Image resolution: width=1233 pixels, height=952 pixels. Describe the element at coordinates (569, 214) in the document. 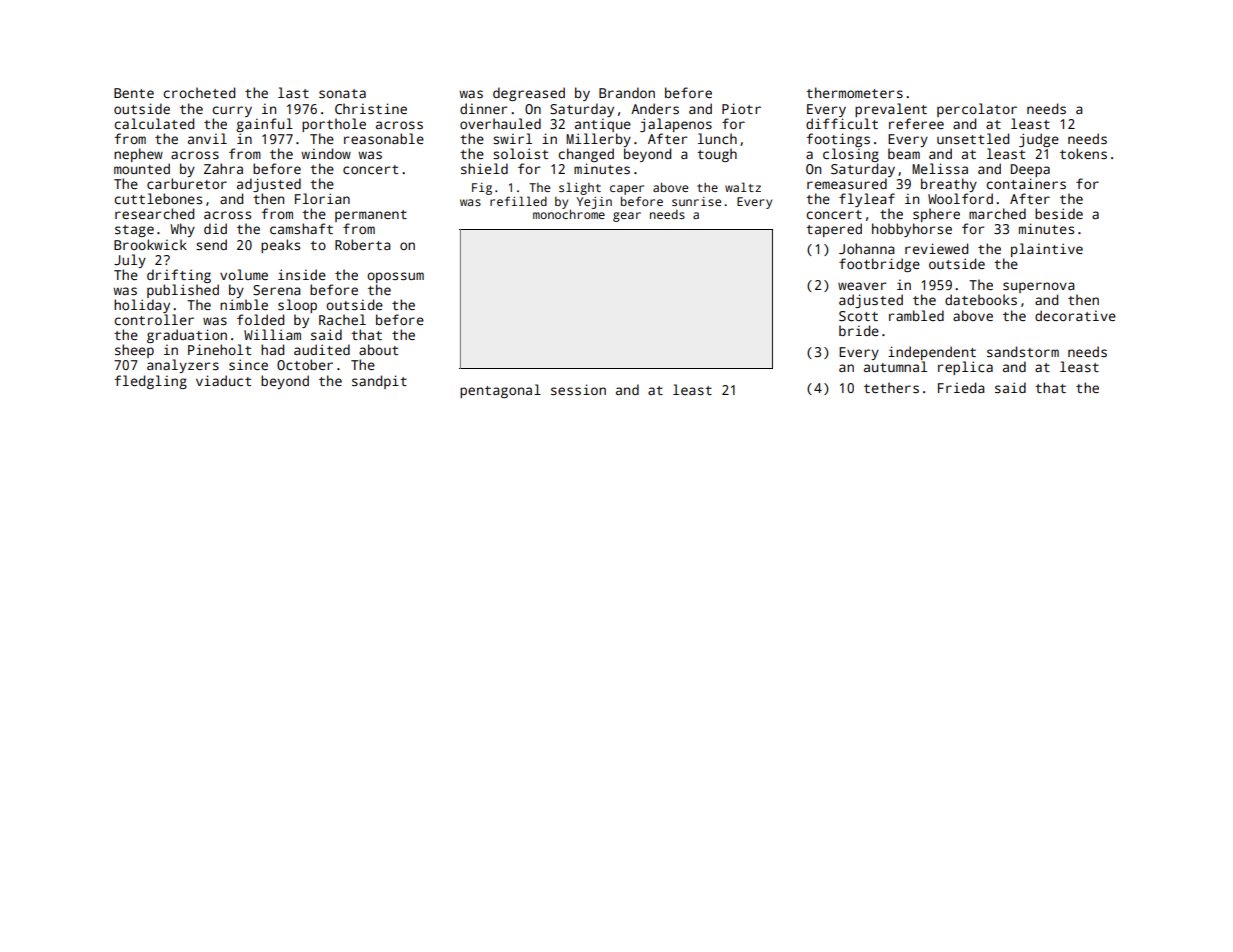

I see `monochrome` at that location.
